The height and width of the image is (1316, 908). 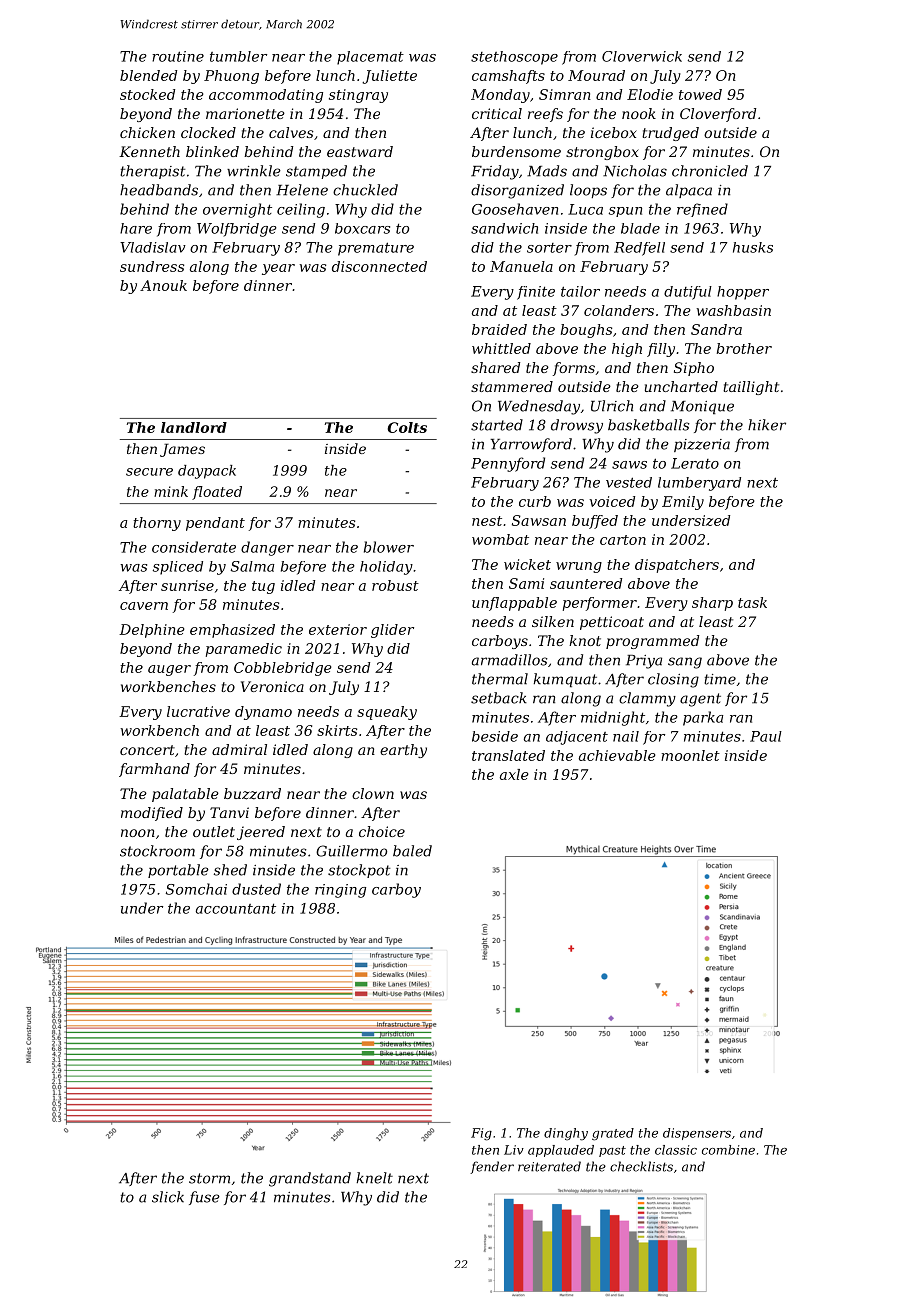 I want to click on towed, so click(x=700, y=94).
